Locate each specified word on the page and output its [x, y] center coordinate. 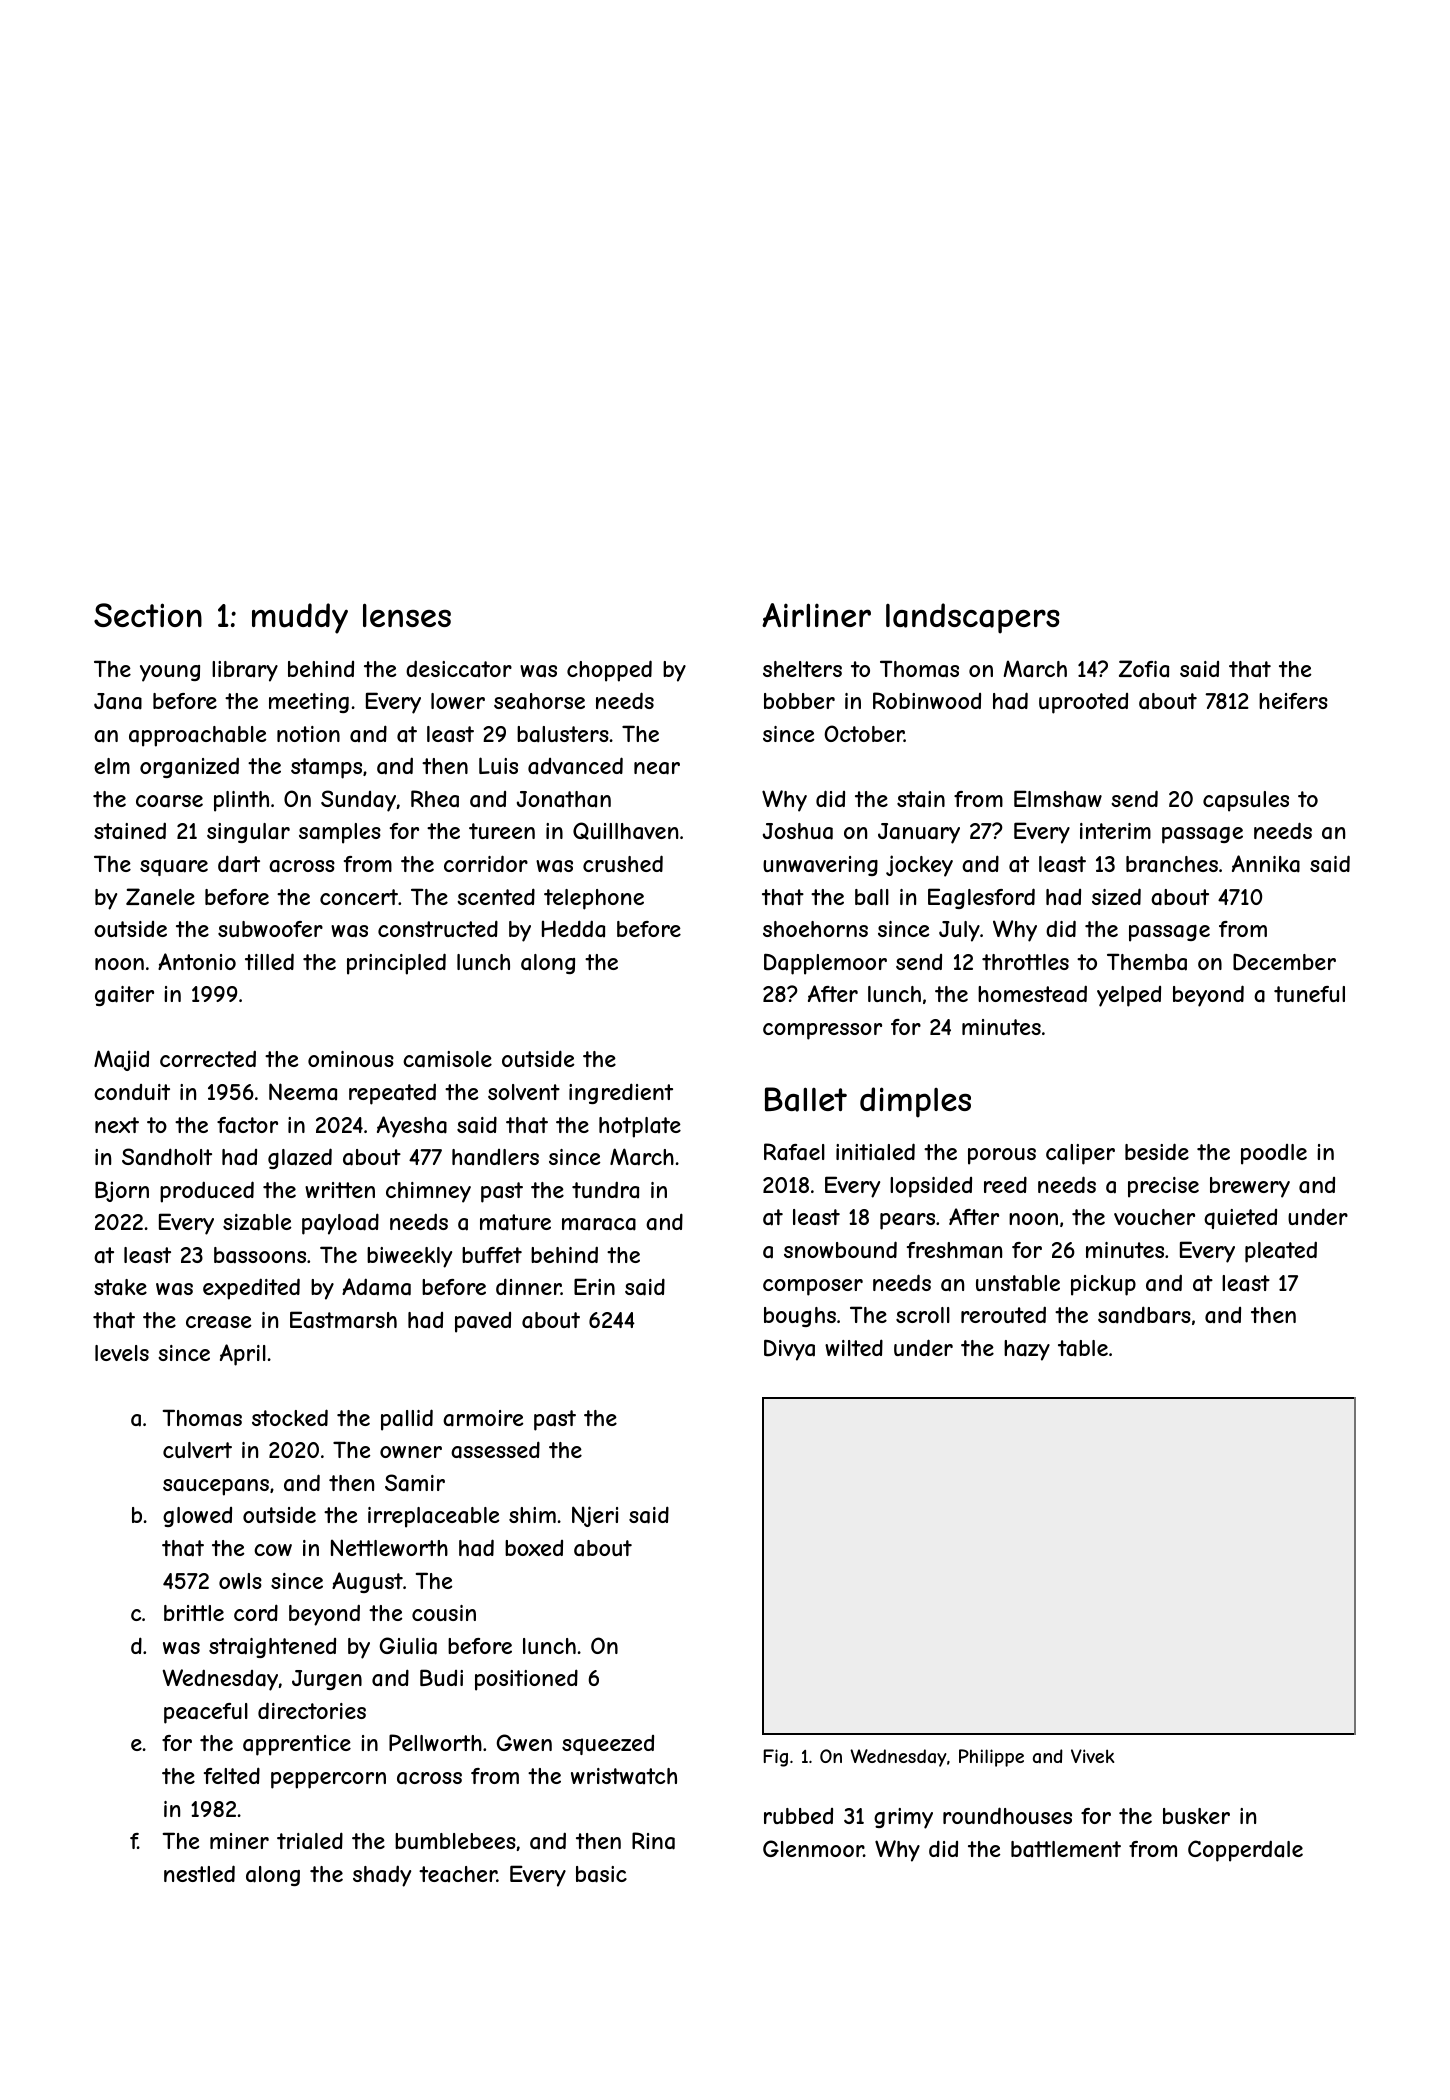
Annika [1266, 864]
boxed [534, 1548]
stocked [290, 1417]
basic [601, 1874]
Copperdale [1245, 1851]
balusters [563, 734]
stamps [326, 768]
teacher [458, 1874]
